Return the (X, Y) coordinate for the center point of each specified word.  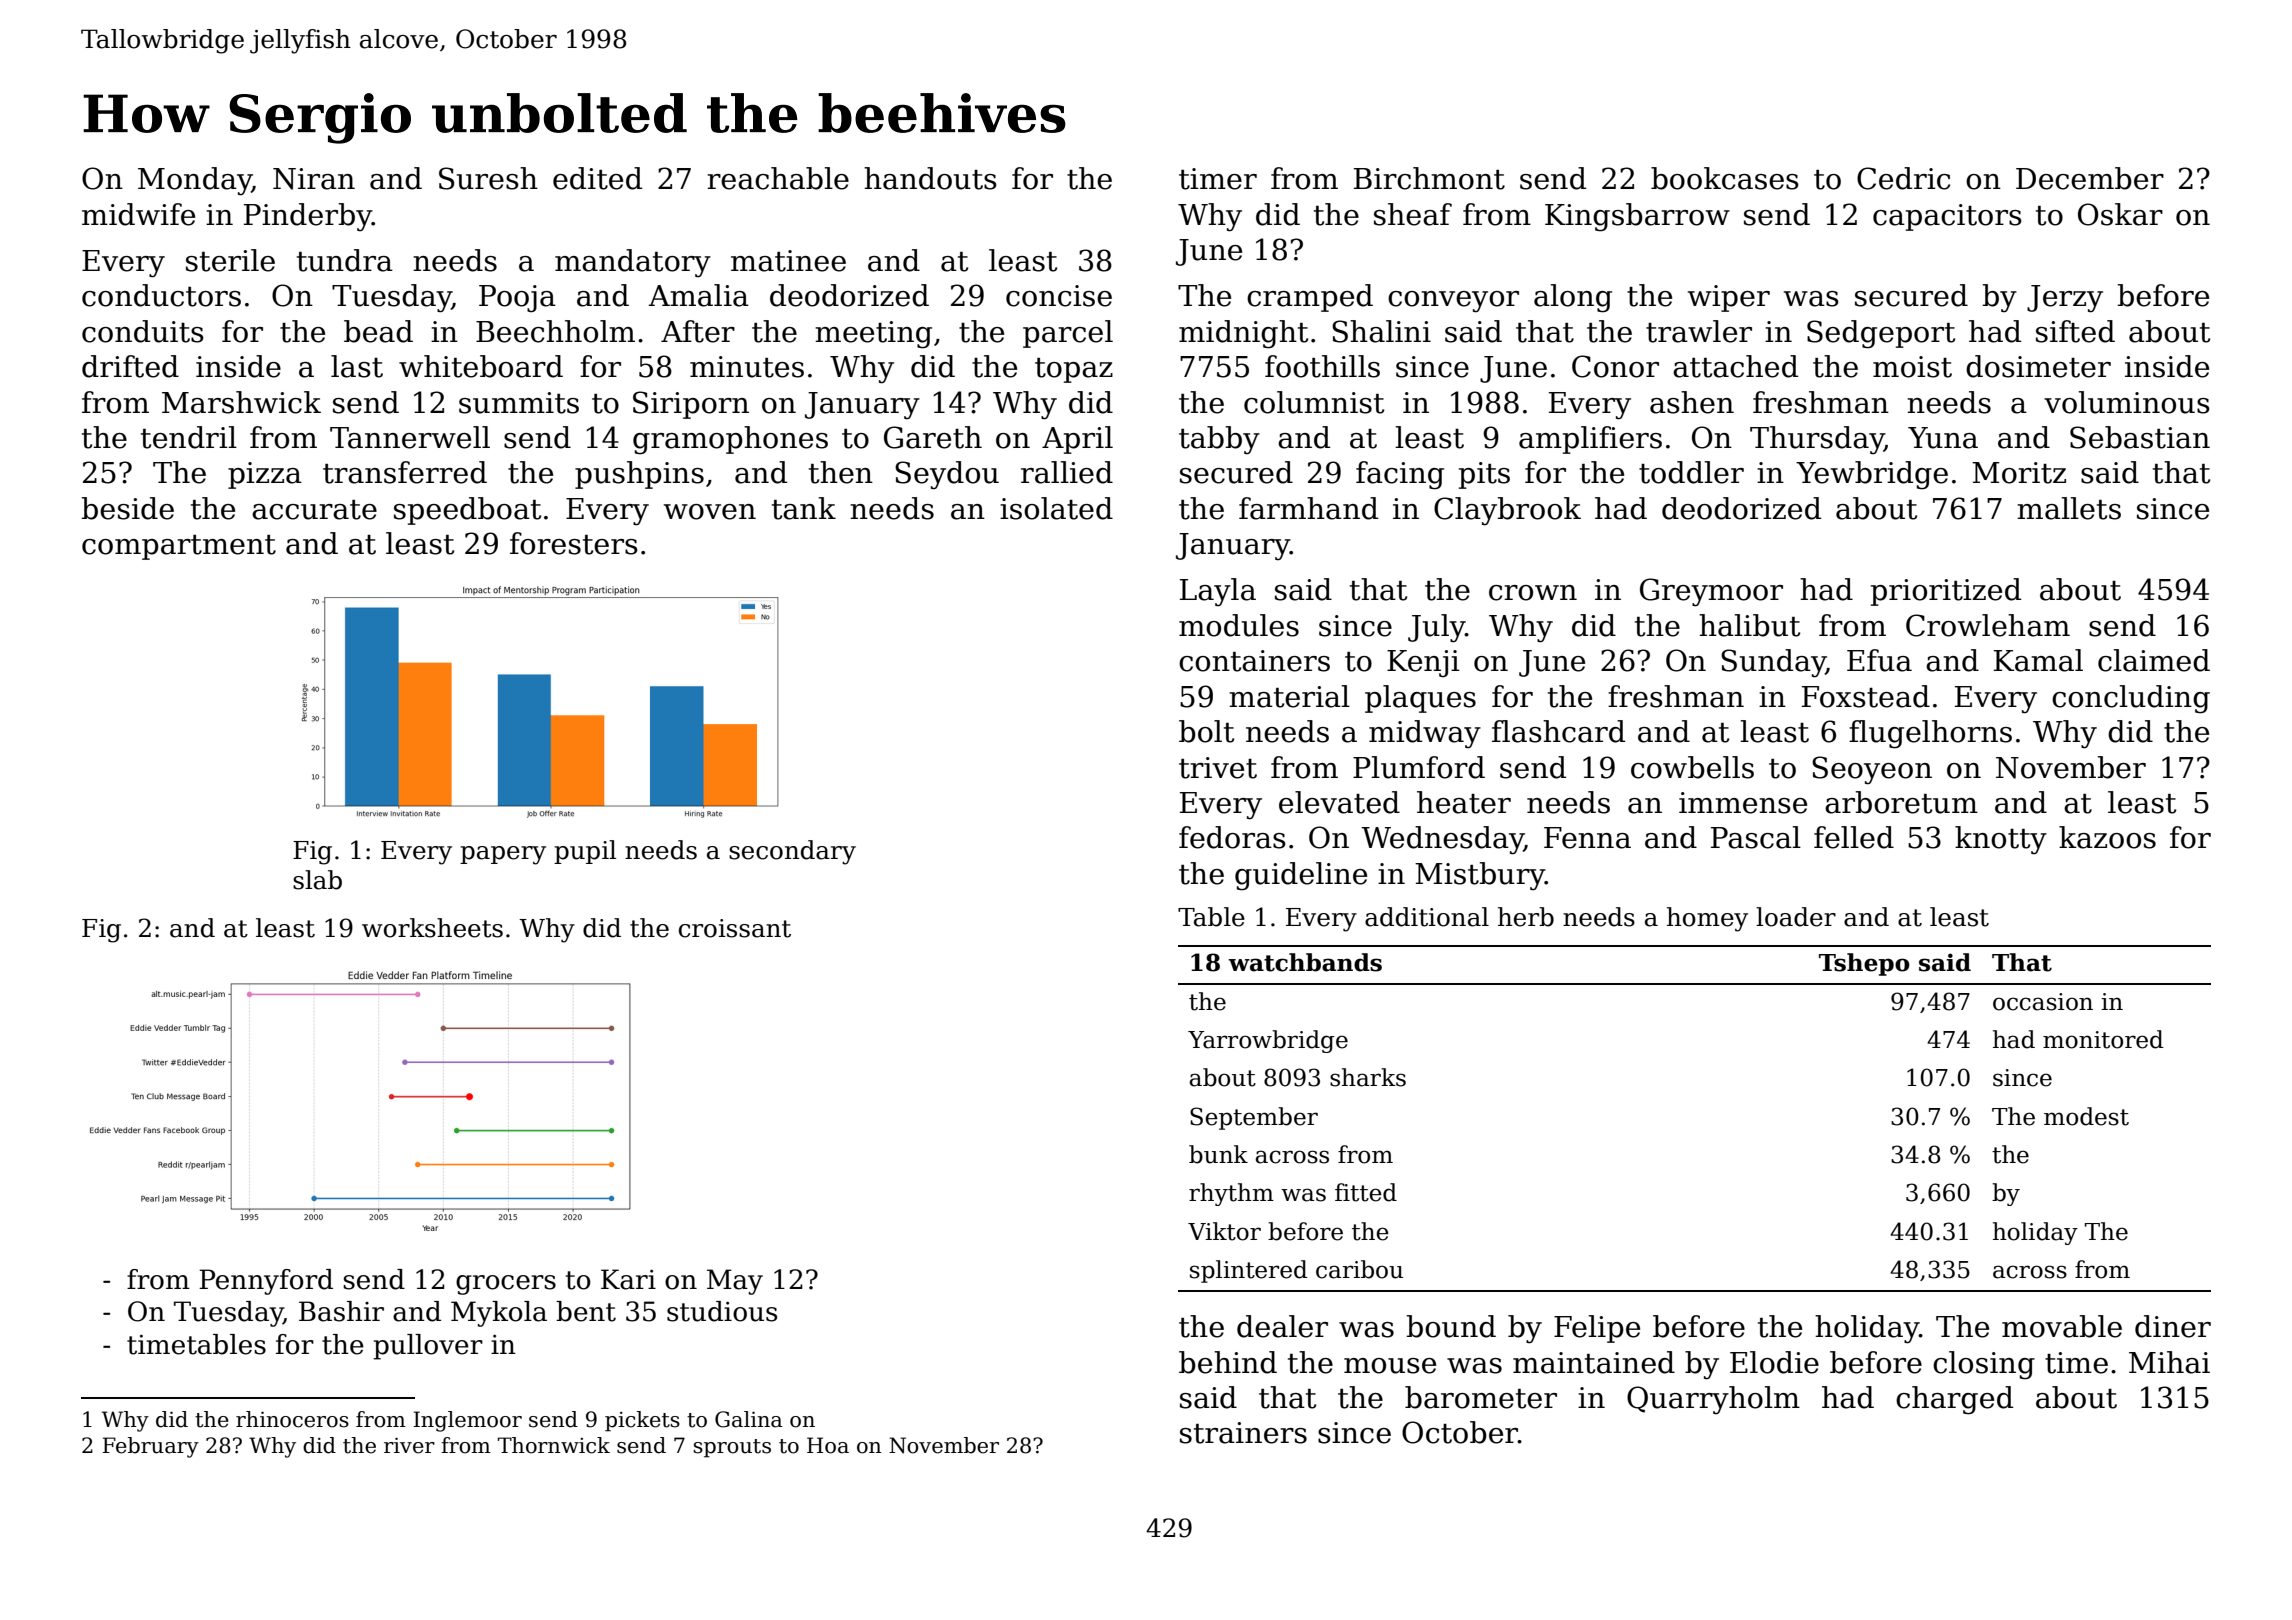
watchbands (1305, 962)
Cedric (1903, 178)
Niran (314, 179)
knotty (2001, 840)
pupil (585, 852)
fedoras (1232, 837)
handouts (930, 178)
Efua (1879, 660)
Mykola (499, 1314)
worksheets (432, 928)
